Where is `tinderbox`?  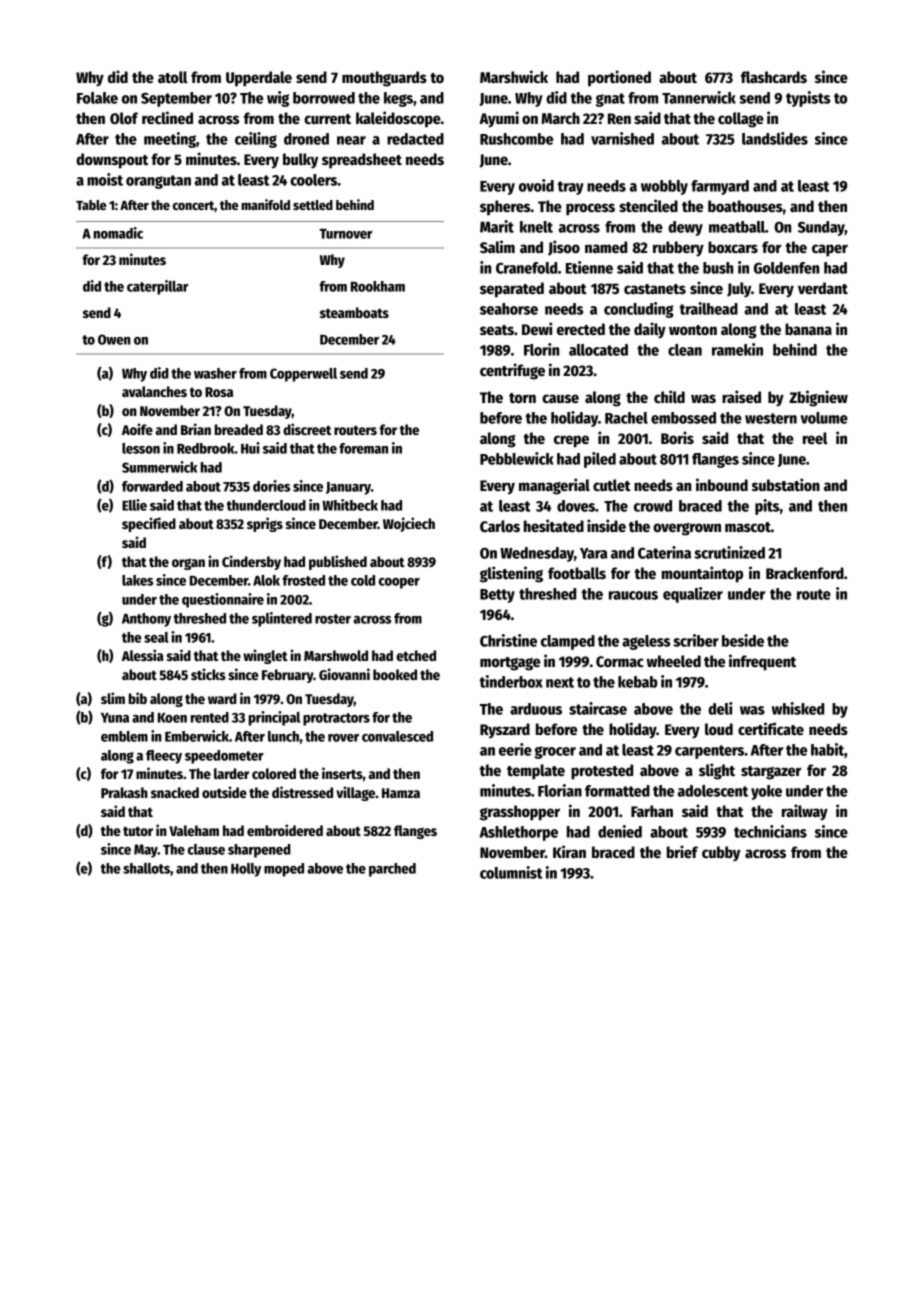
tinderbox is located at coordinates (511, 681).
